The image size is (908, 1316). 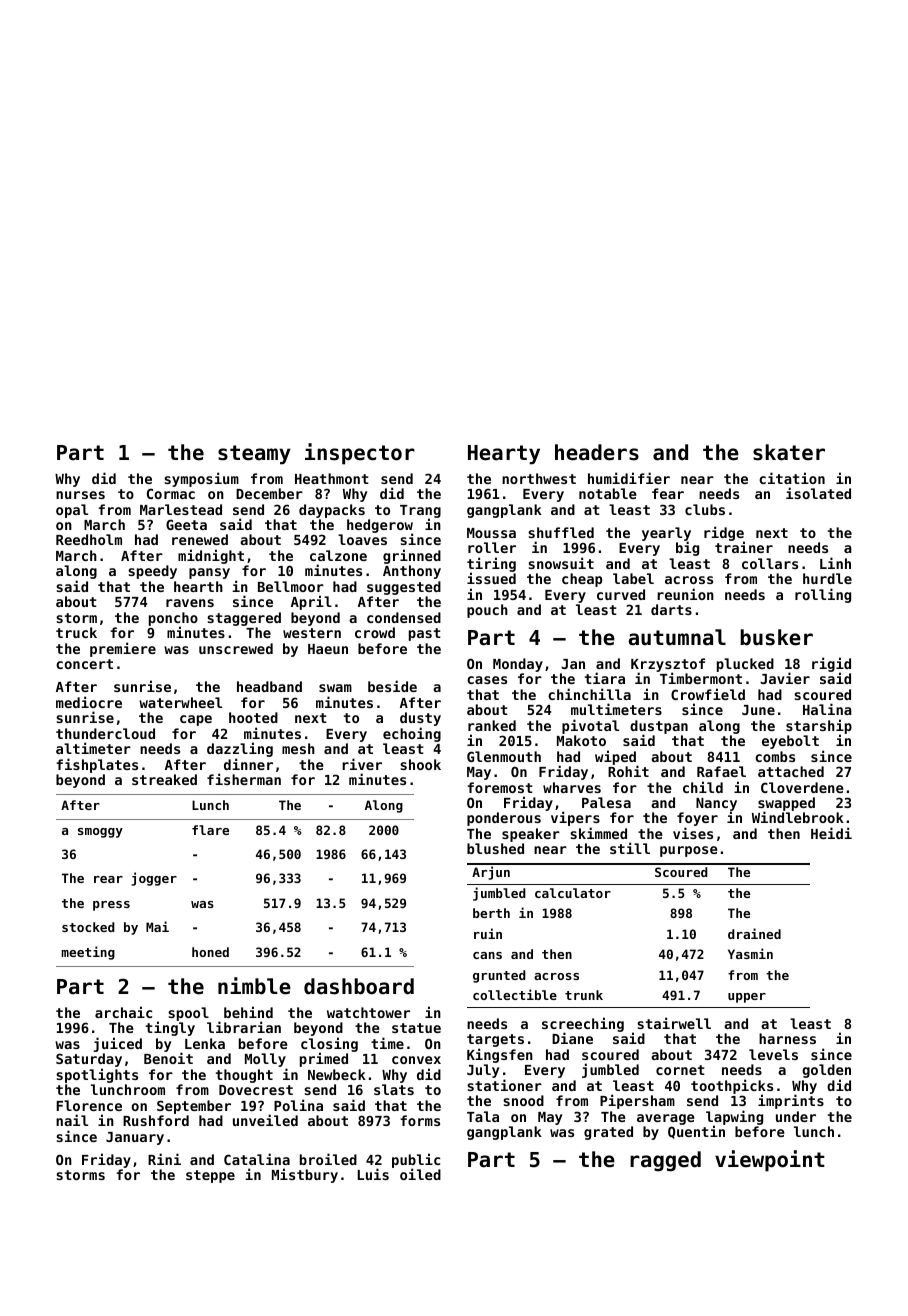 What do you see at coordinates (770, 563) in the screenshot?
I see `collars` at bounding box center [770, 563].
